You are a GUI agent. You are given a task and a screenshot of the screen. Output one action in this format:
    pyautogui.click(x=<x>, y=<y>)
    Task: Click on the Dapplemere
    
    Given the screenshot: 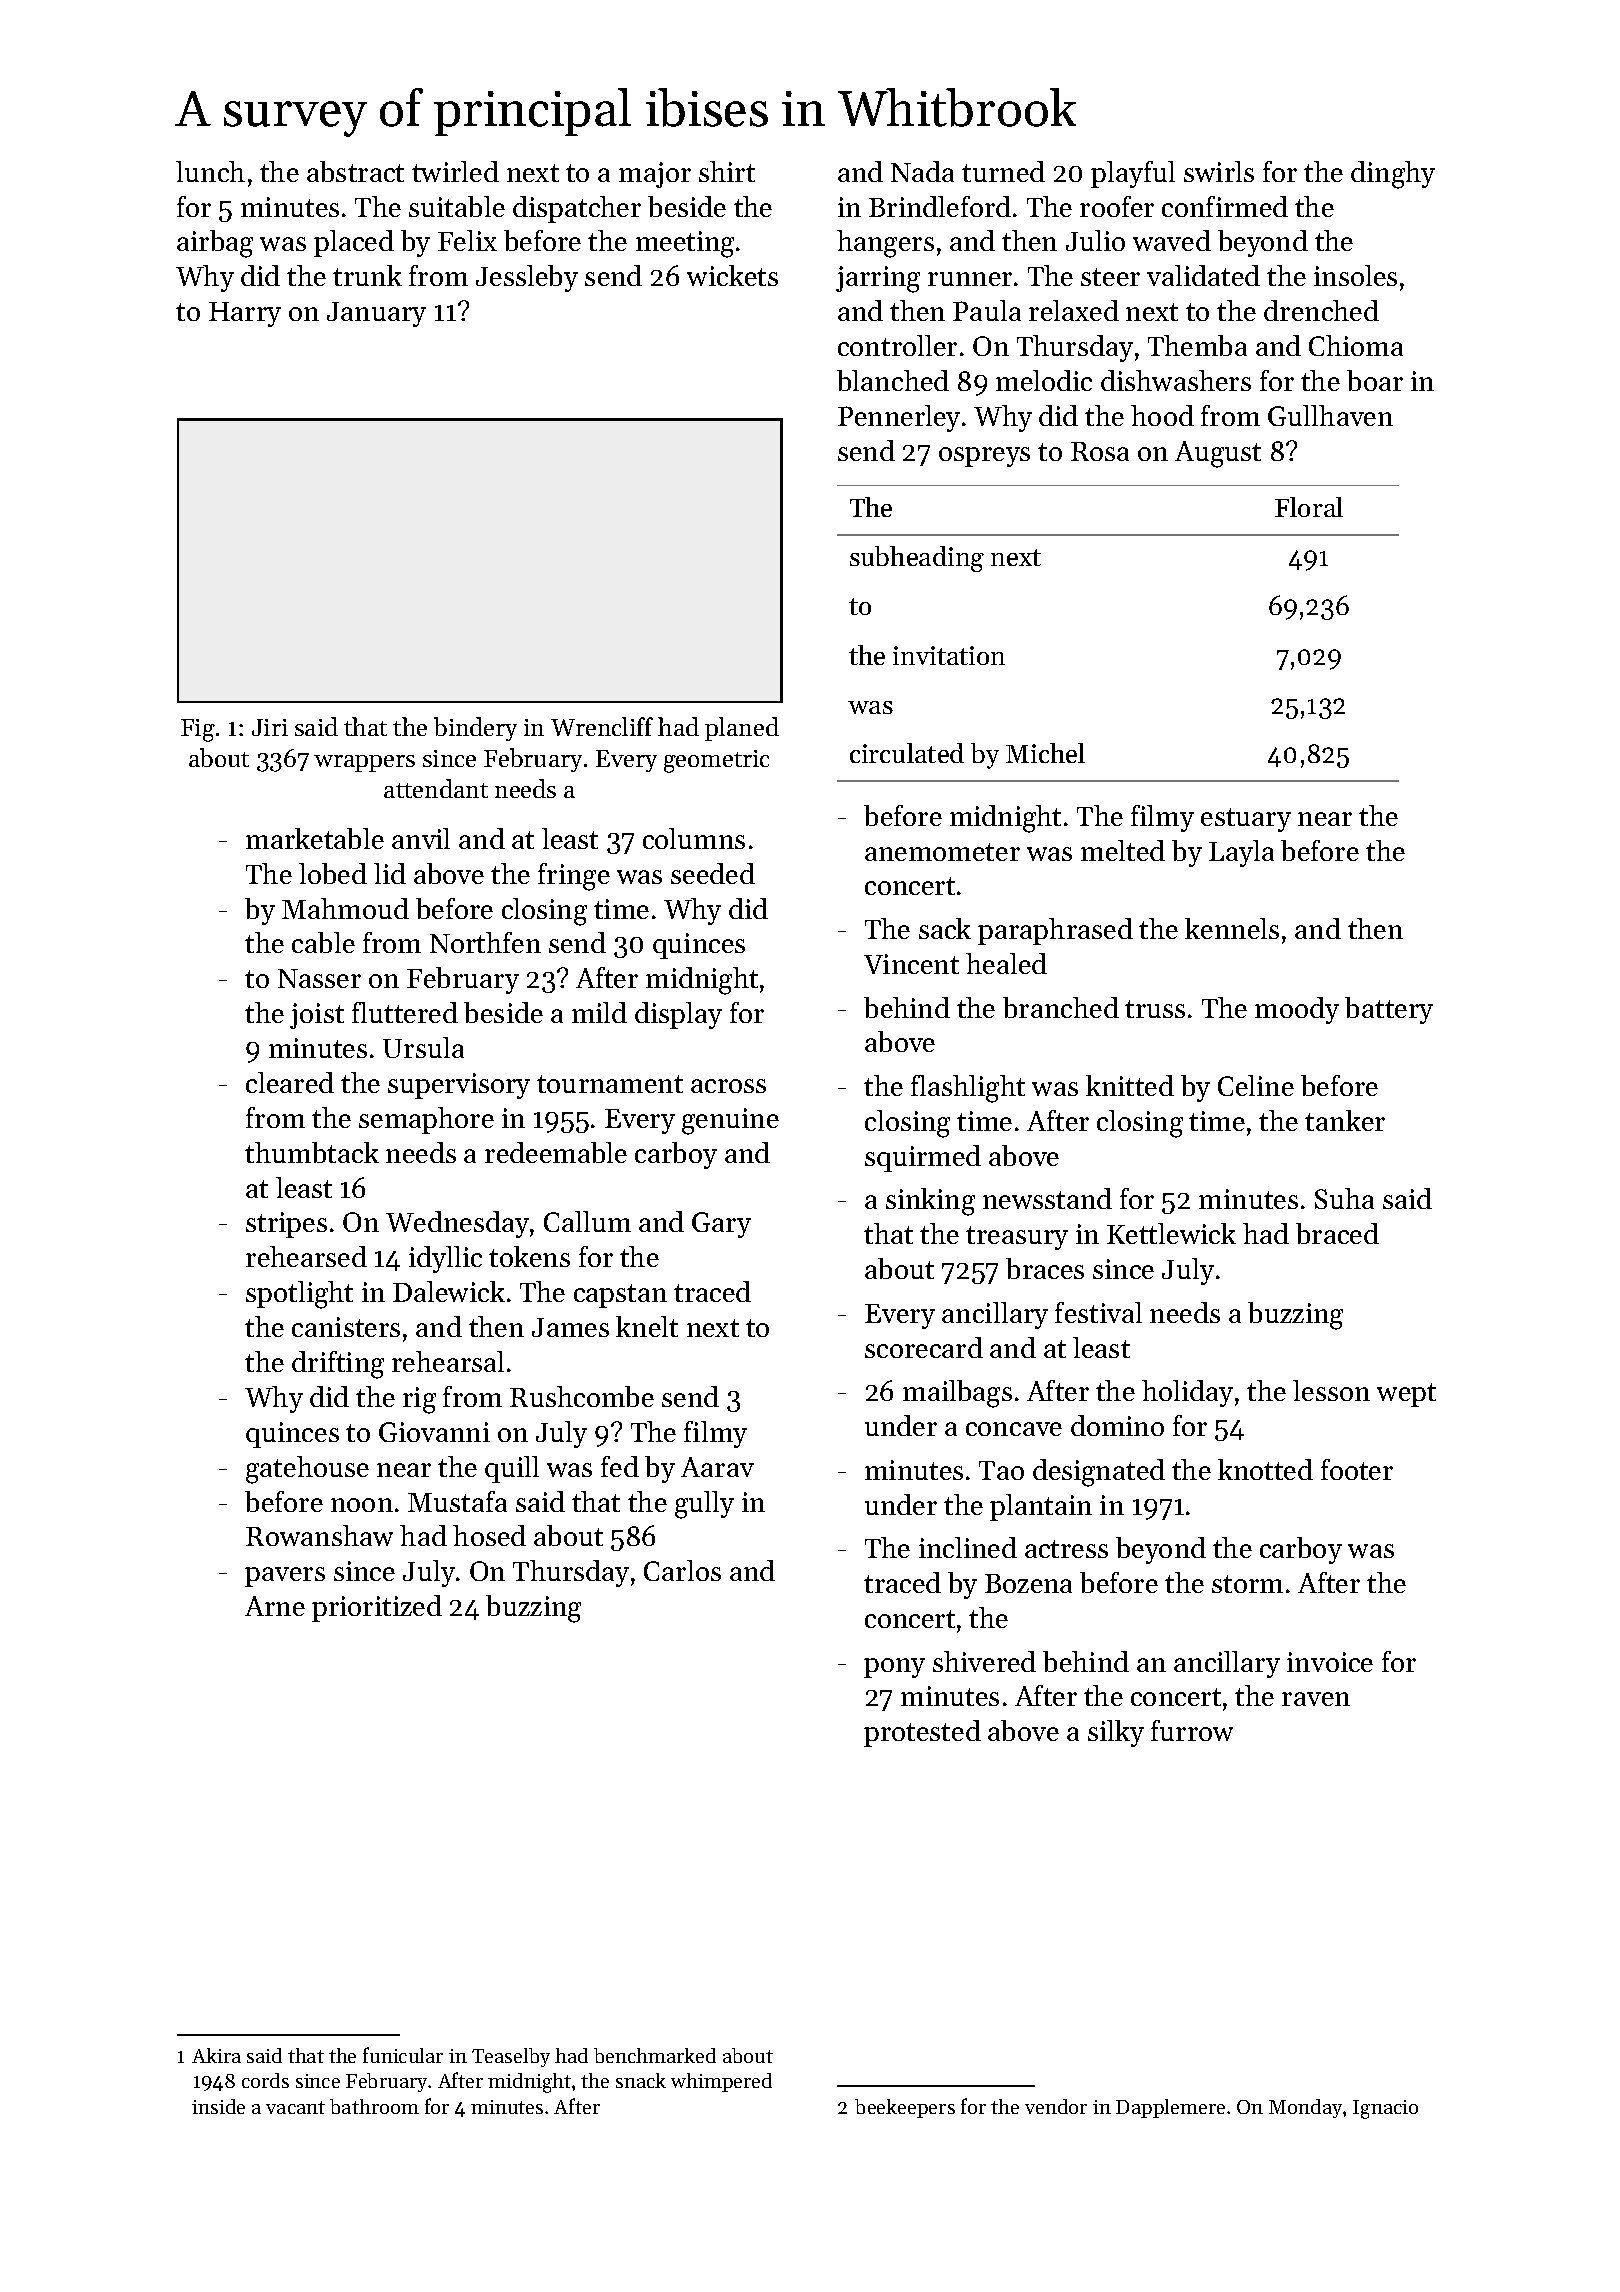 What is the action you would take?
    pyautogui.click(x=1170, y=2108)
